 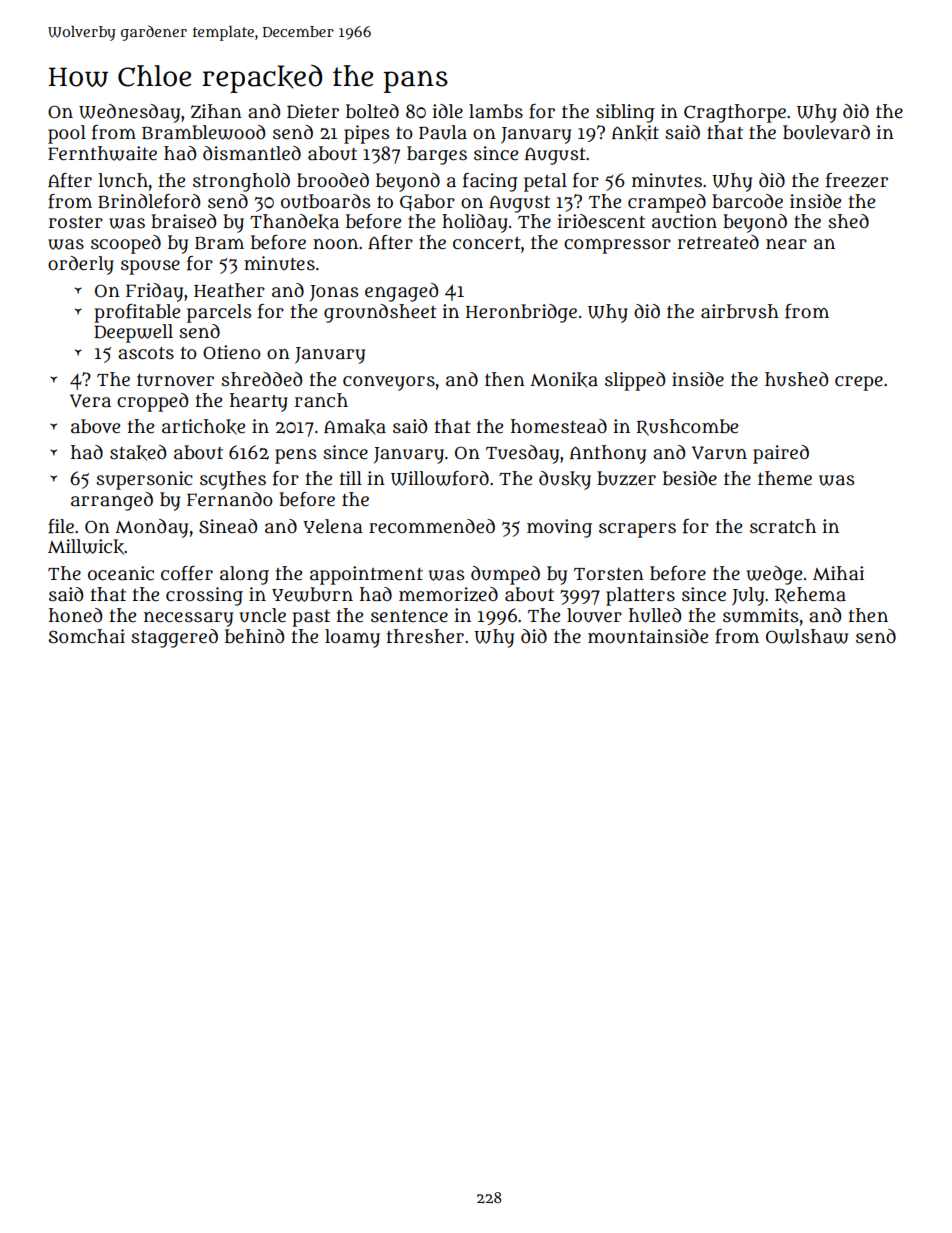 I want to click on lambs, so click(x=496, y=111).
